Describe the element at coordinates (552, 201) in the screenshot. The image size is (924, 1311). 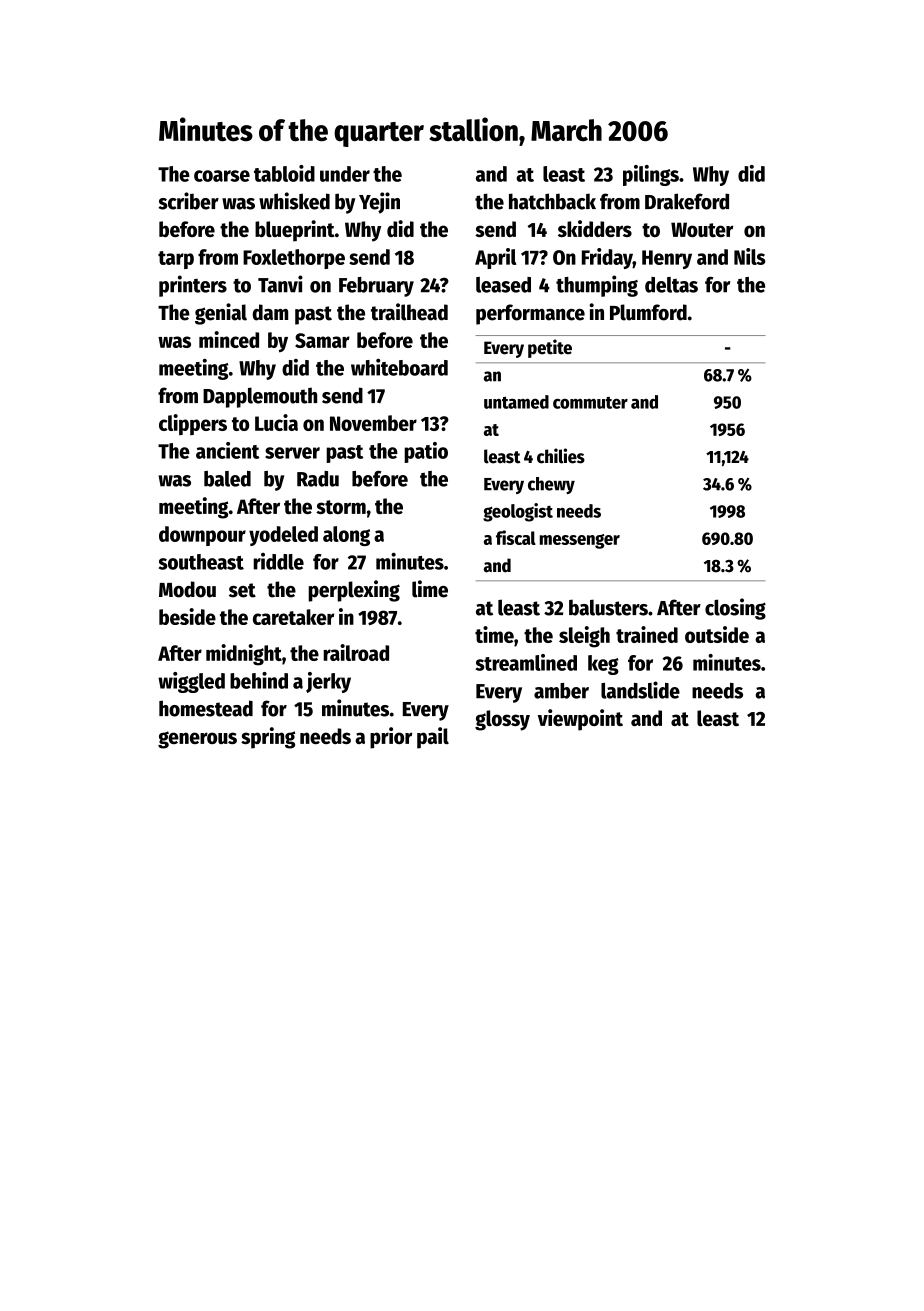
I see `hatchback` at that location.
